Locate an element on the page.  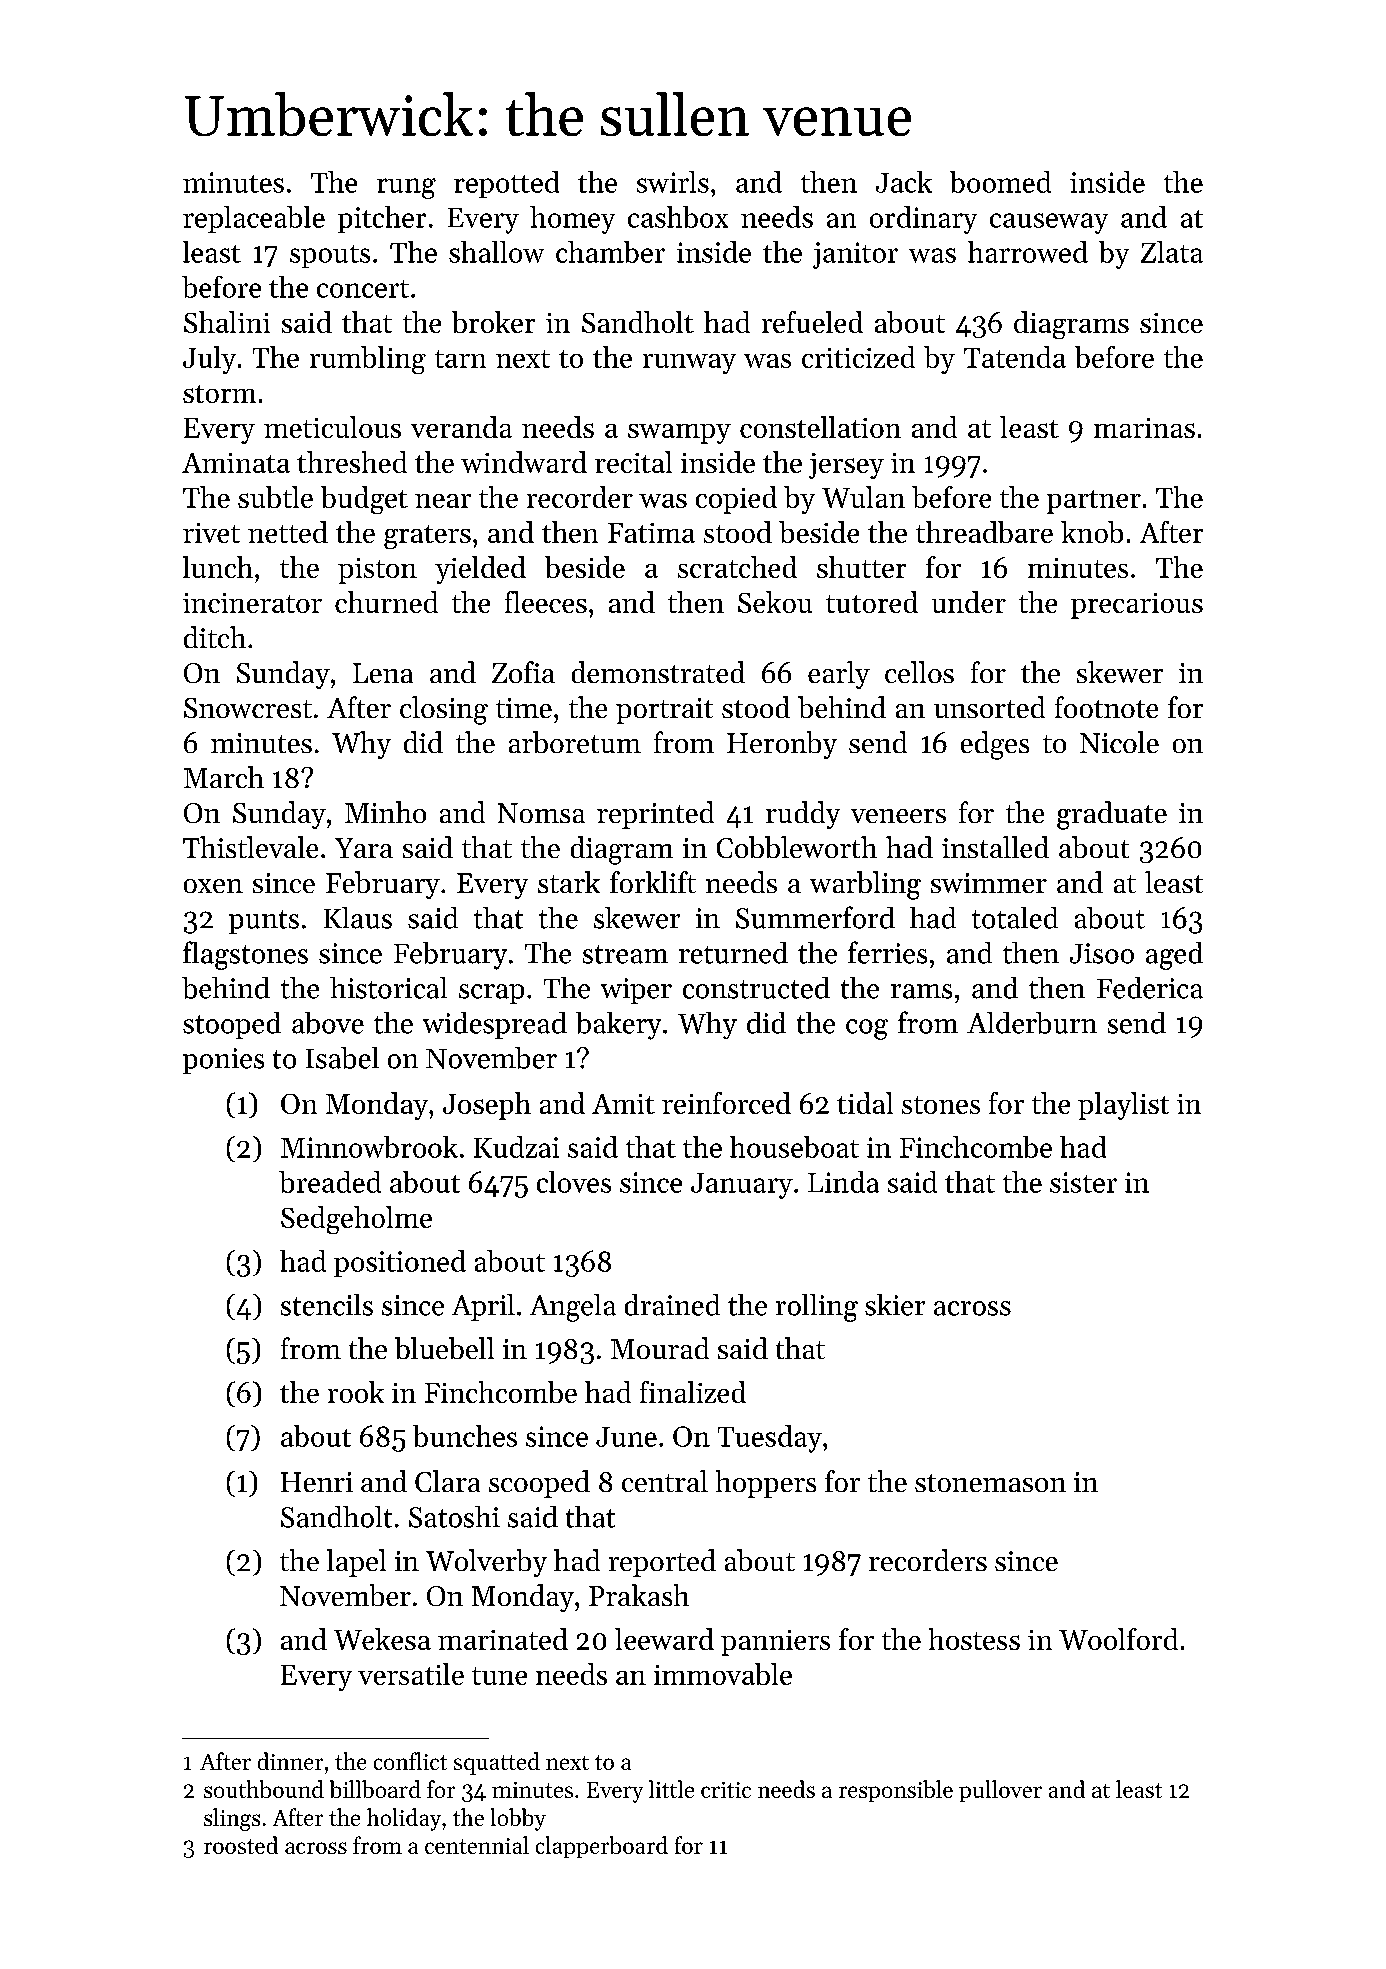
positioned is located at coordinates (400, 1263).
